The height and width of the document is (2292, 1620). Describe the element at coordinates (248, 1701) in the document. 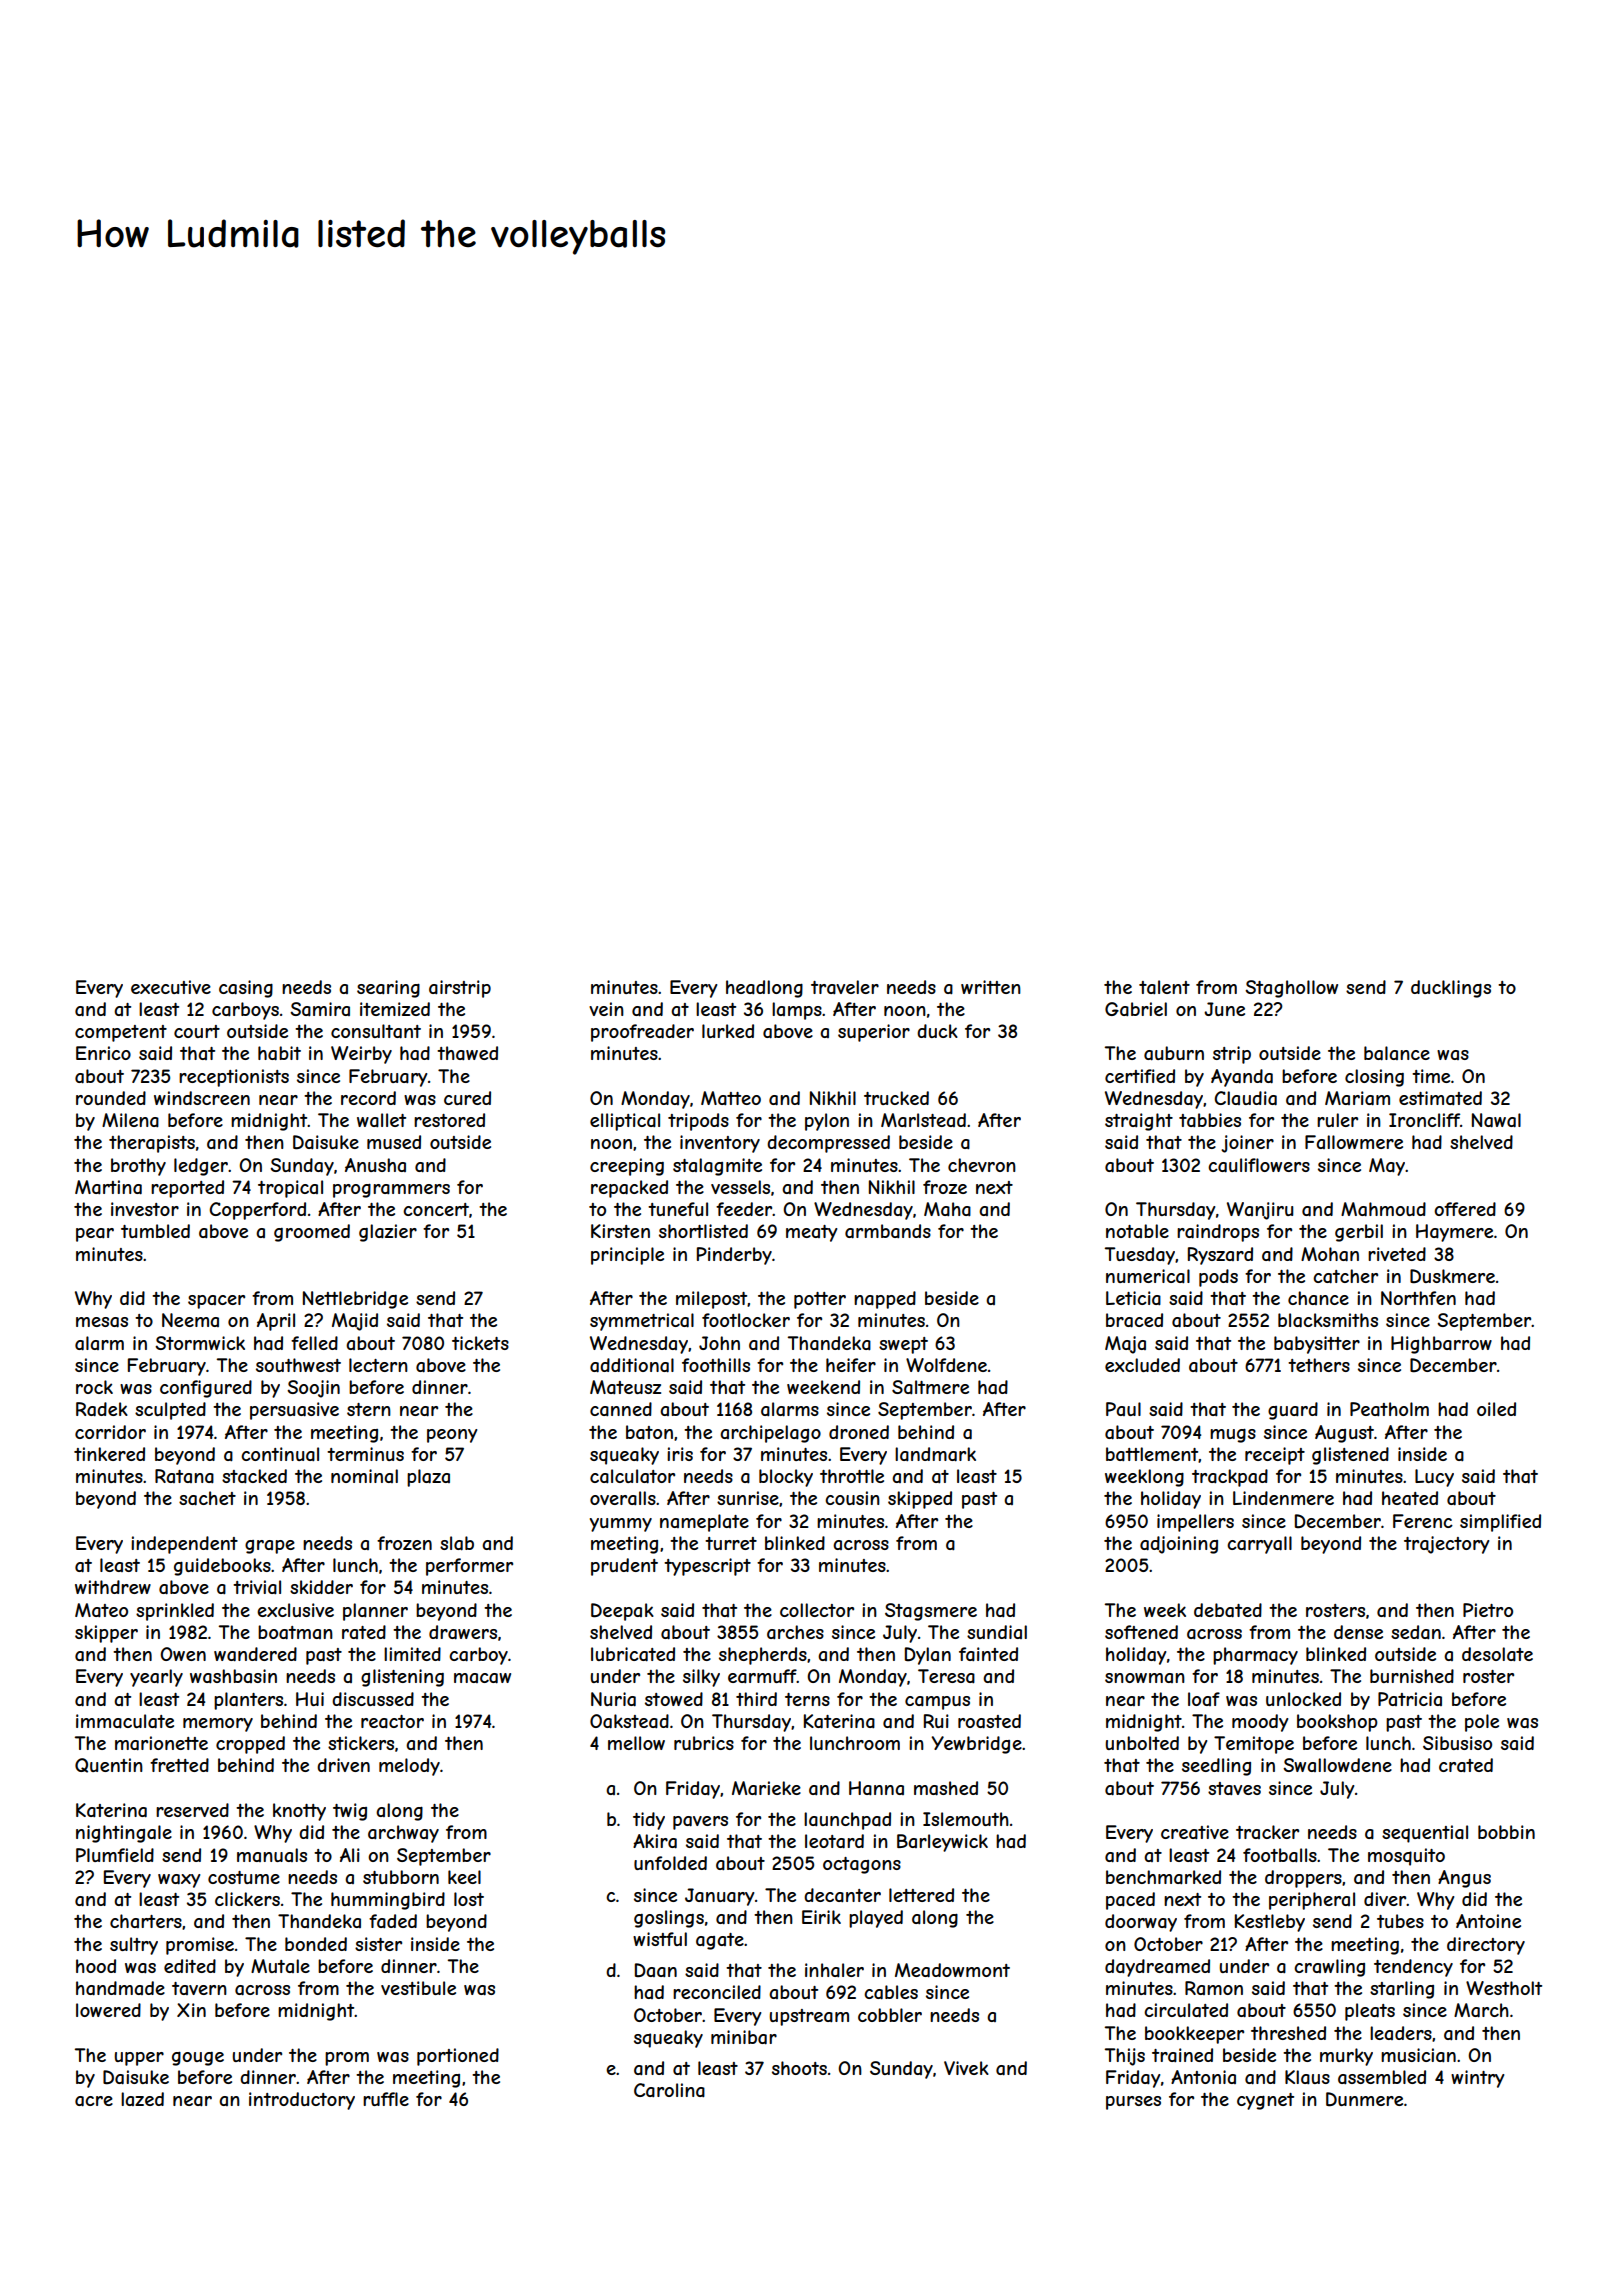

I see `planters` at that location.
